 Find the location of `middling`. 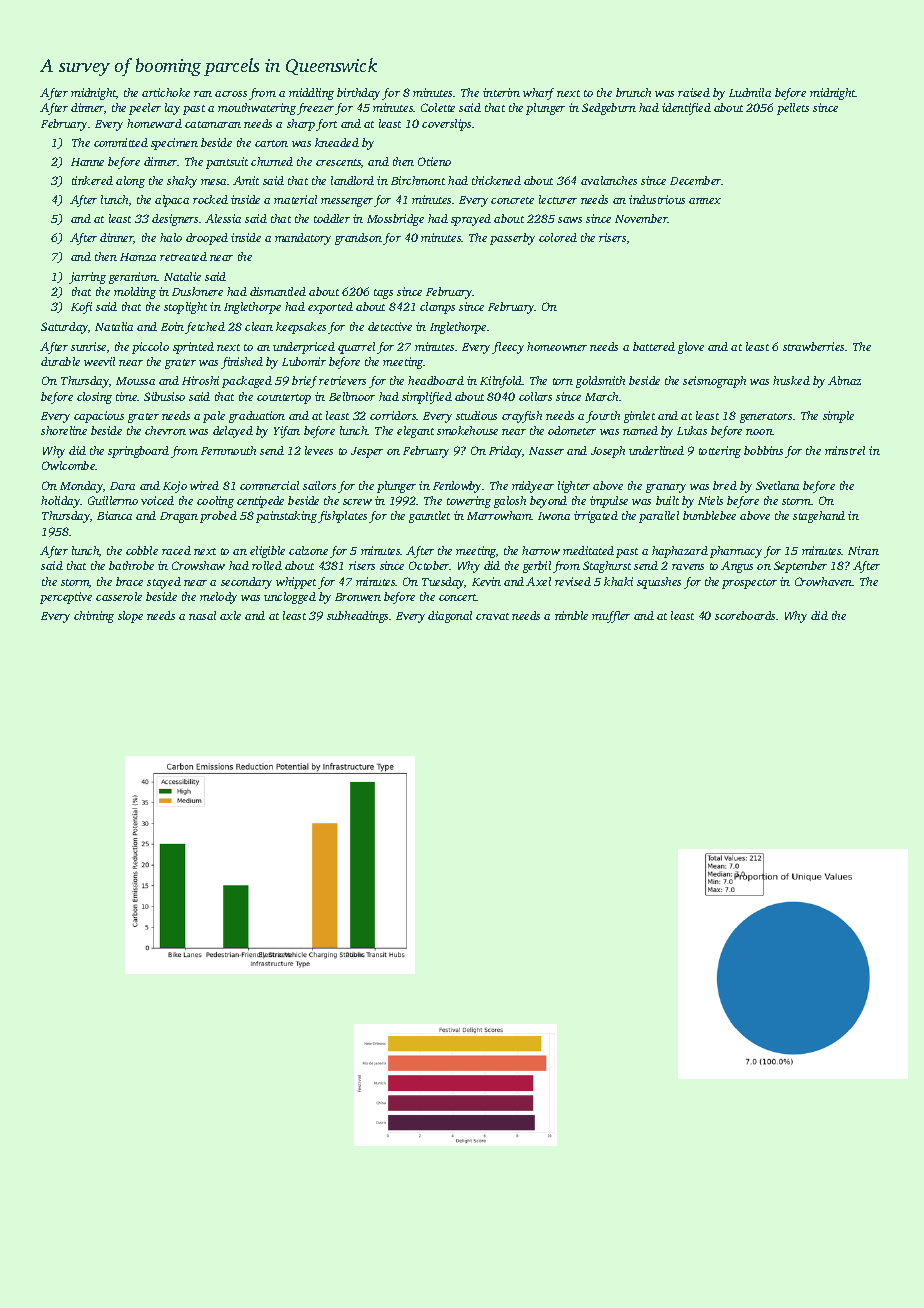

middling is located at coordinates (311, 94).
